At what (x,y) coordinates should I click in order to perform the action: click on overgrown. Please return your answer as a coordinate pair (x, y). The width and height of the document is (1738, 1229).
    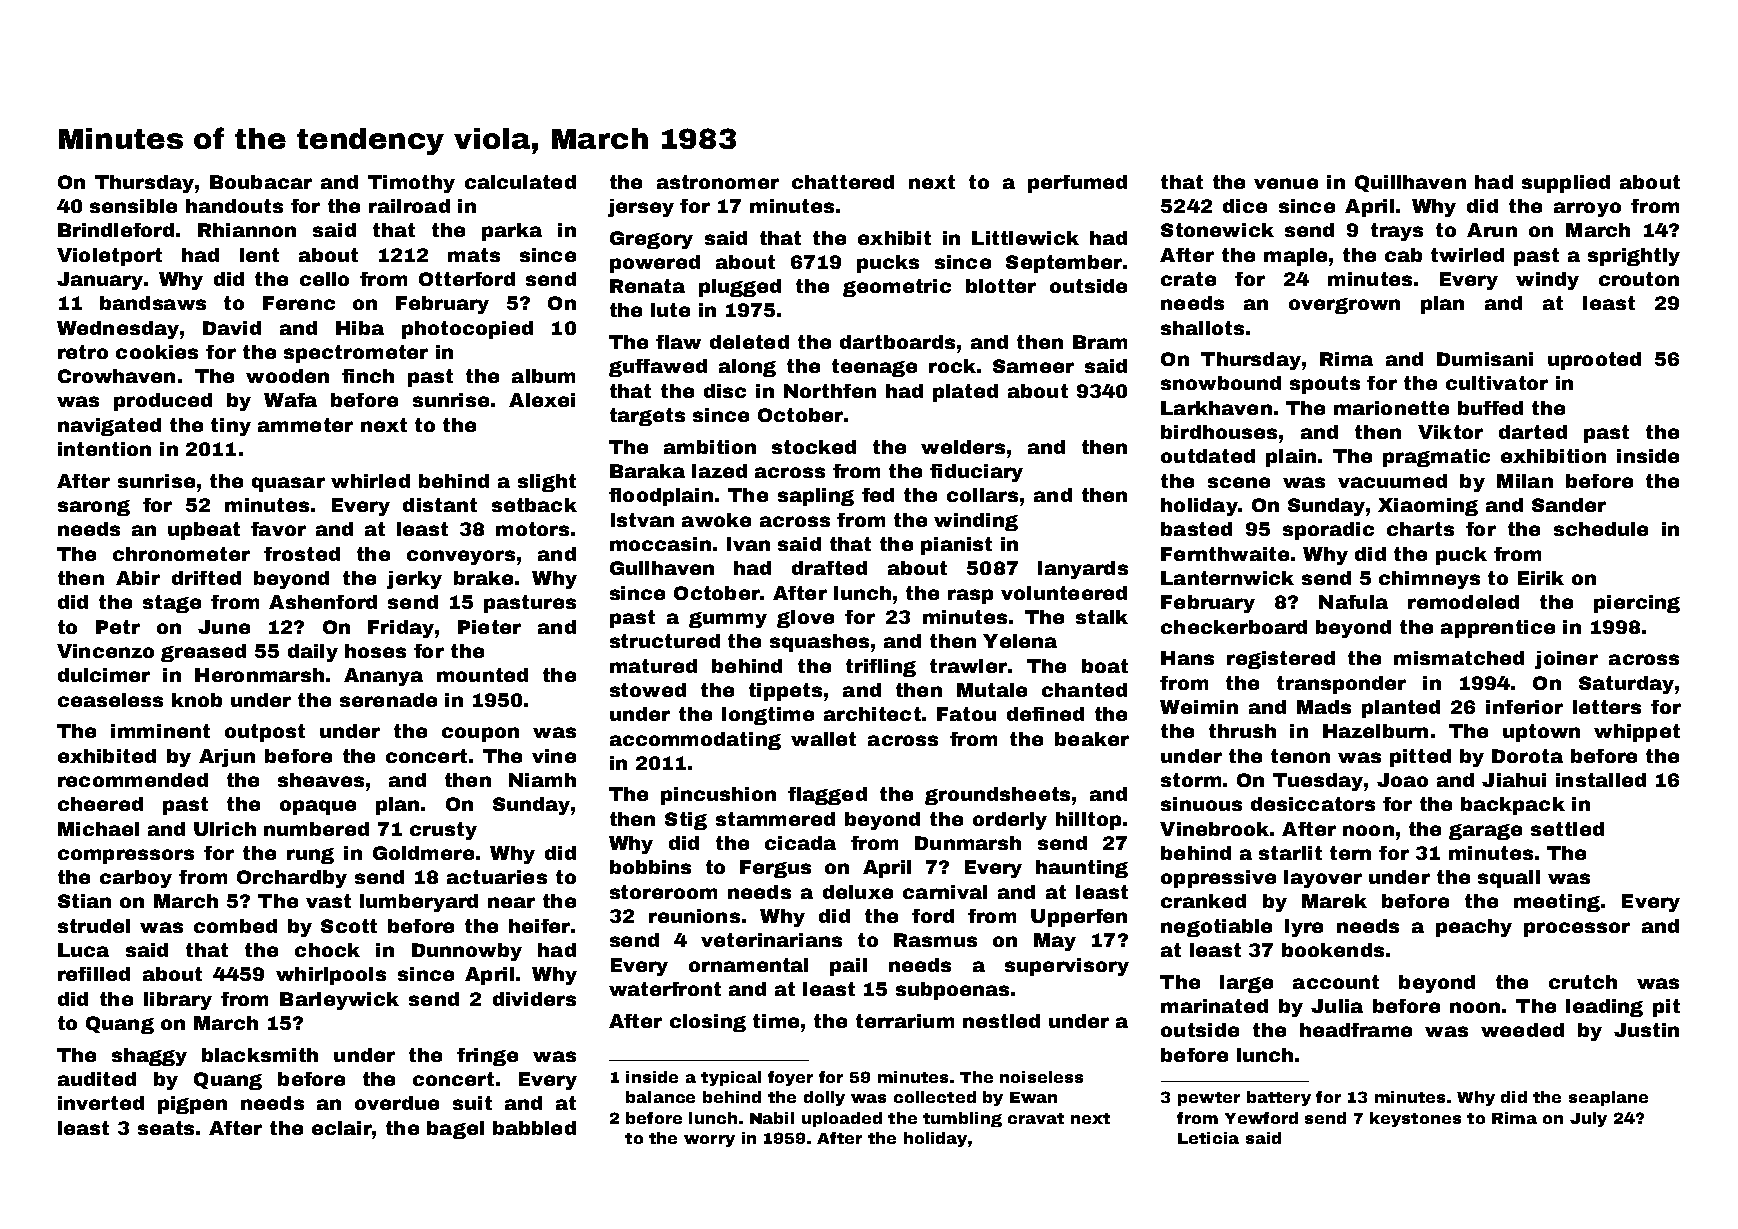
    Looking at the image, I should click on (1344, 306).
